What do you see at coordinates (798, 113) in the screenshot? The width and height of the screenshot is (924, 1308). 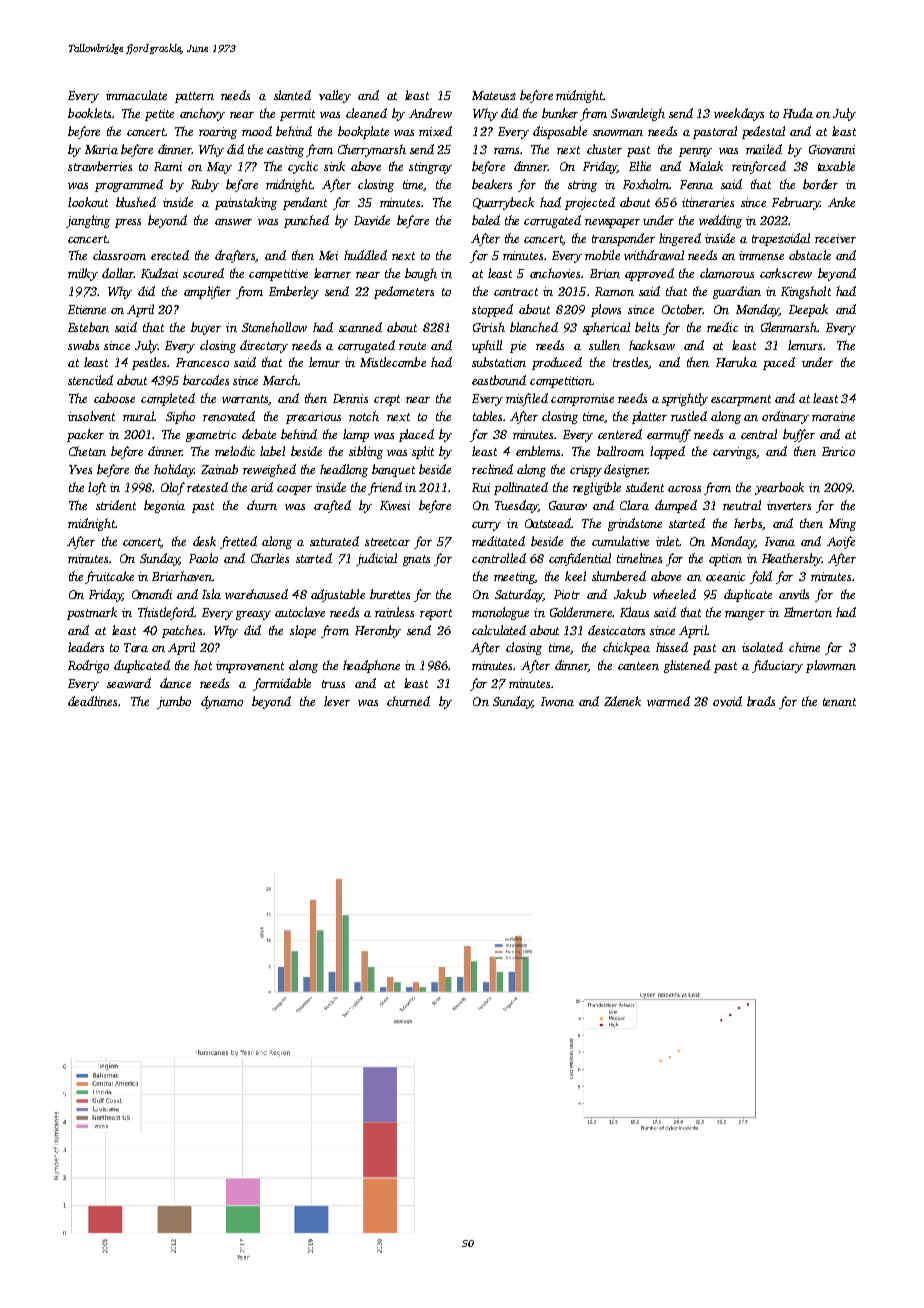 I see `Huda` at bounding box center [798, 113].
